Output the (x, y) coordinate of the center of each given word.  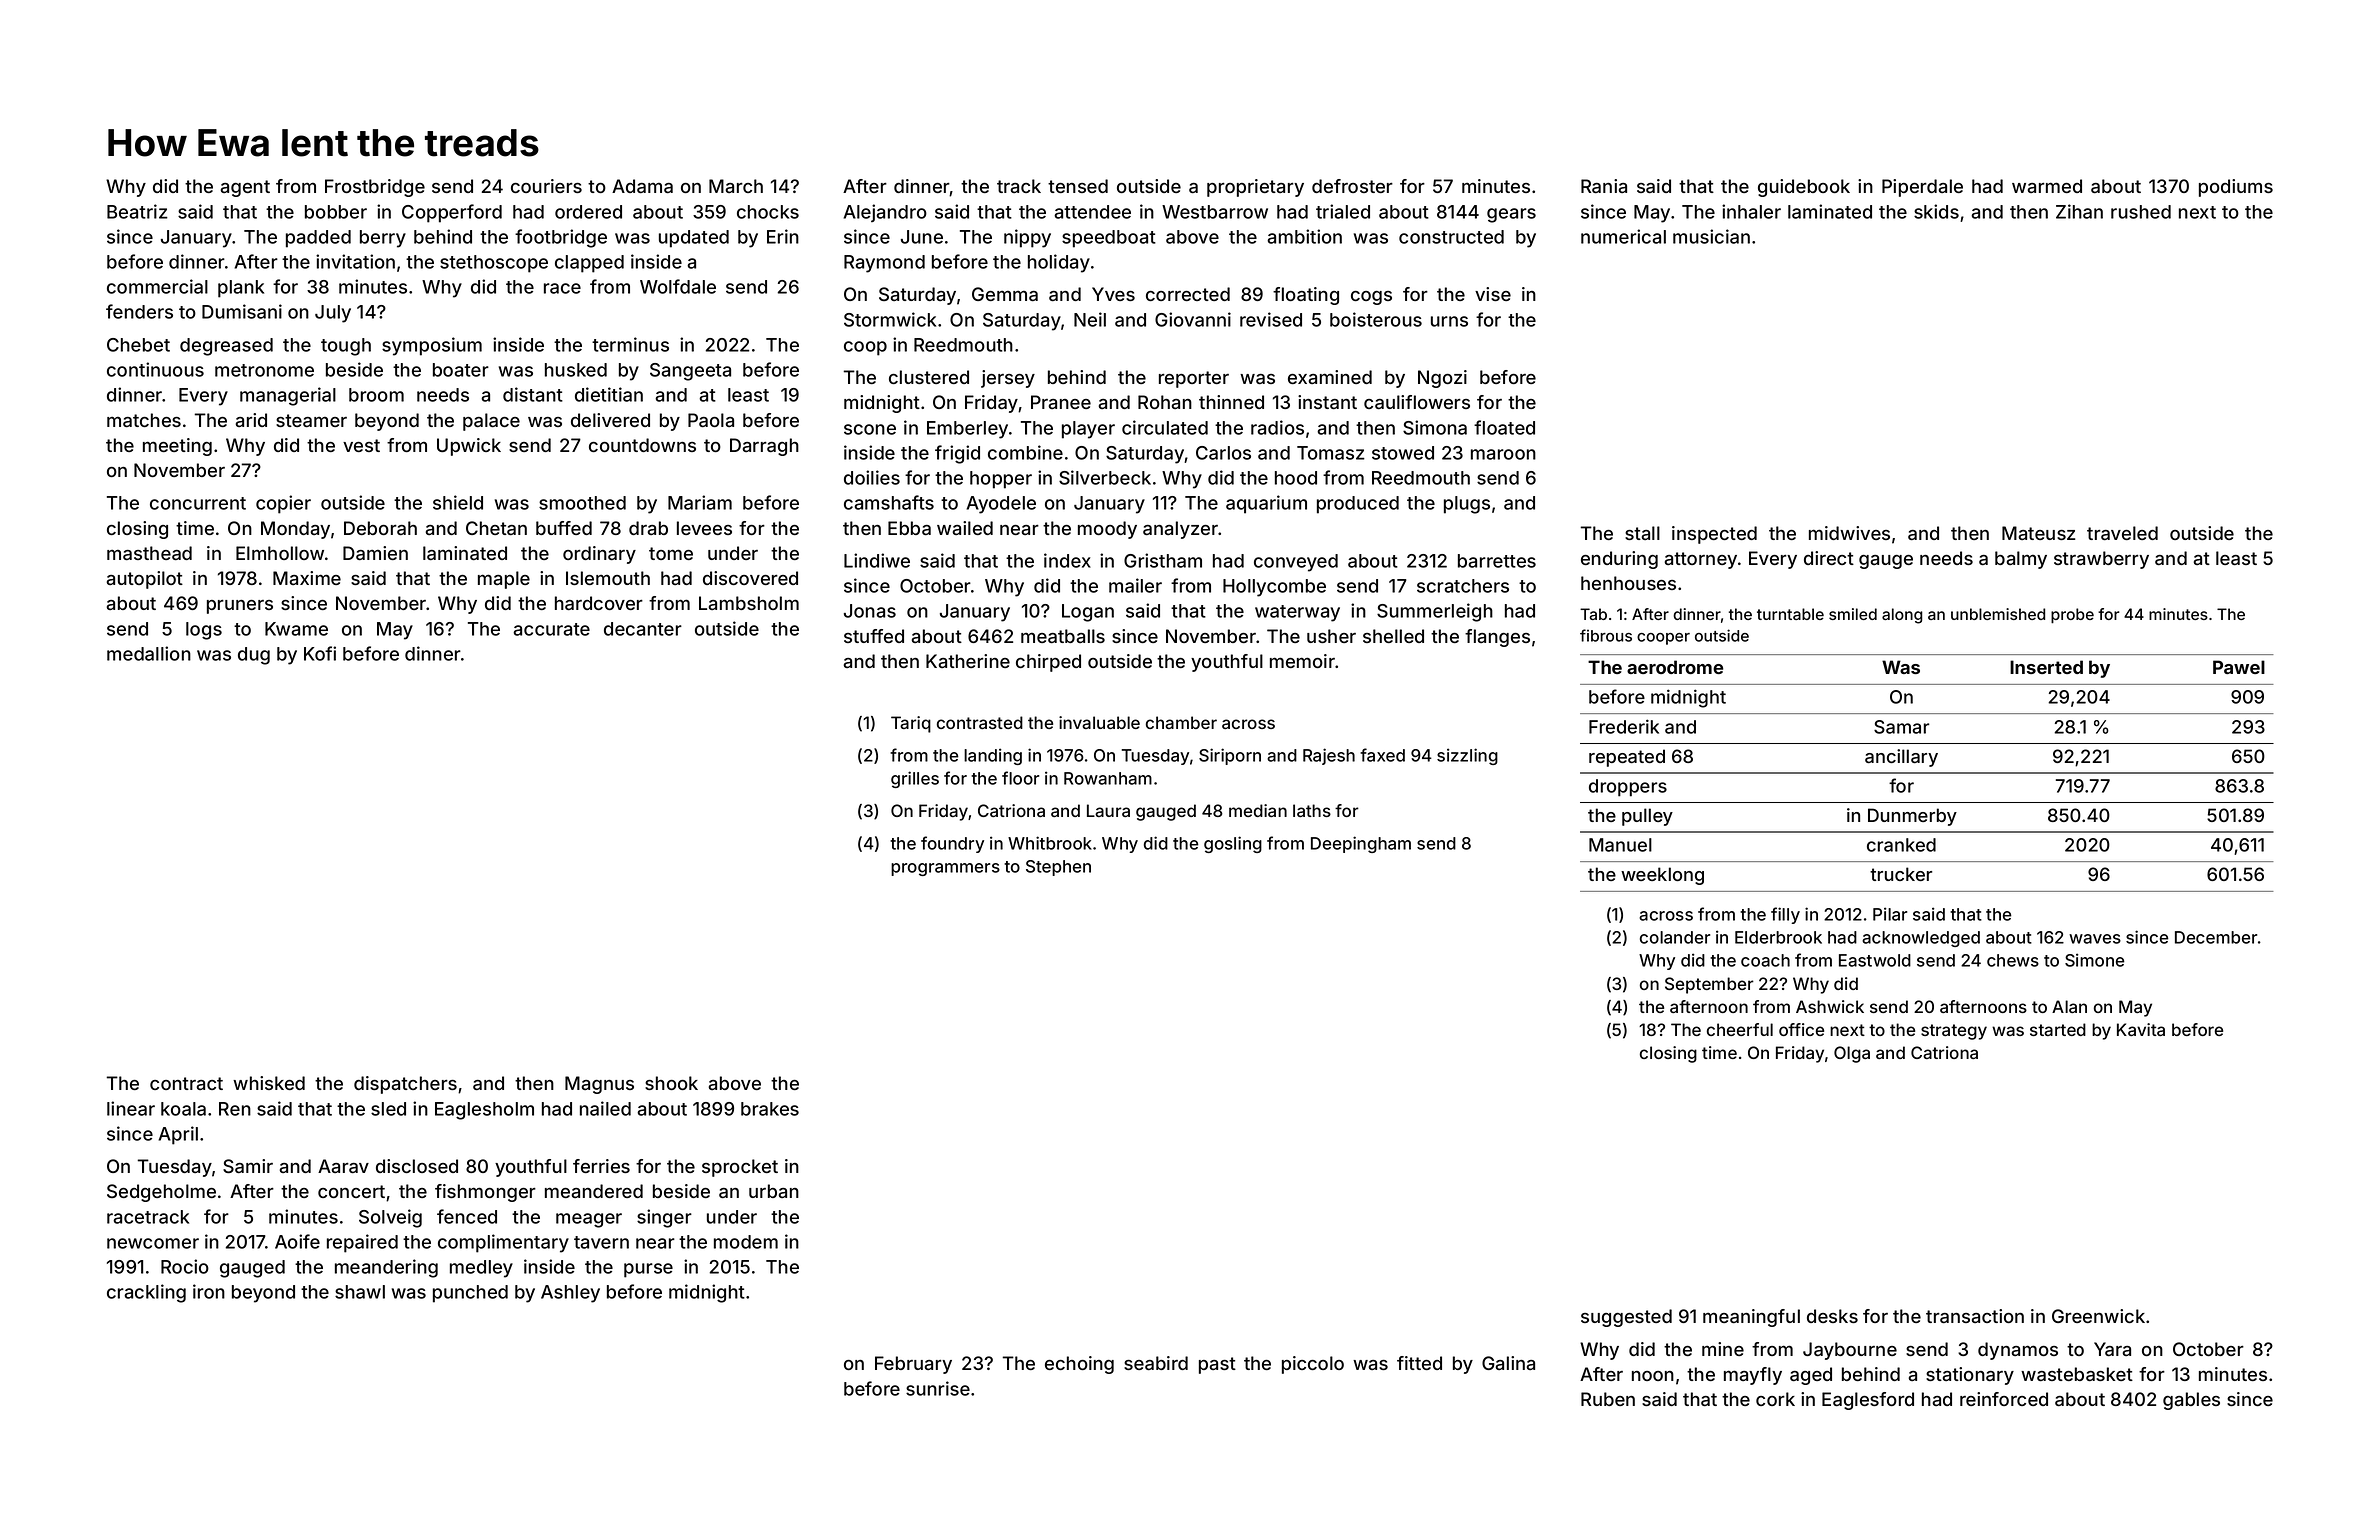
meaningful (1751, 1318)
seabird (1156, 1363)
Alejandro (885, 213)
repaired (362, 1243)
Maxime (307, 578)
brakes (770, 1109)
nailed (605, 1108)
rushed (2141, 212)
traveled (2122, 533)
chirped (1048, 663)
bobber (336, 212)
